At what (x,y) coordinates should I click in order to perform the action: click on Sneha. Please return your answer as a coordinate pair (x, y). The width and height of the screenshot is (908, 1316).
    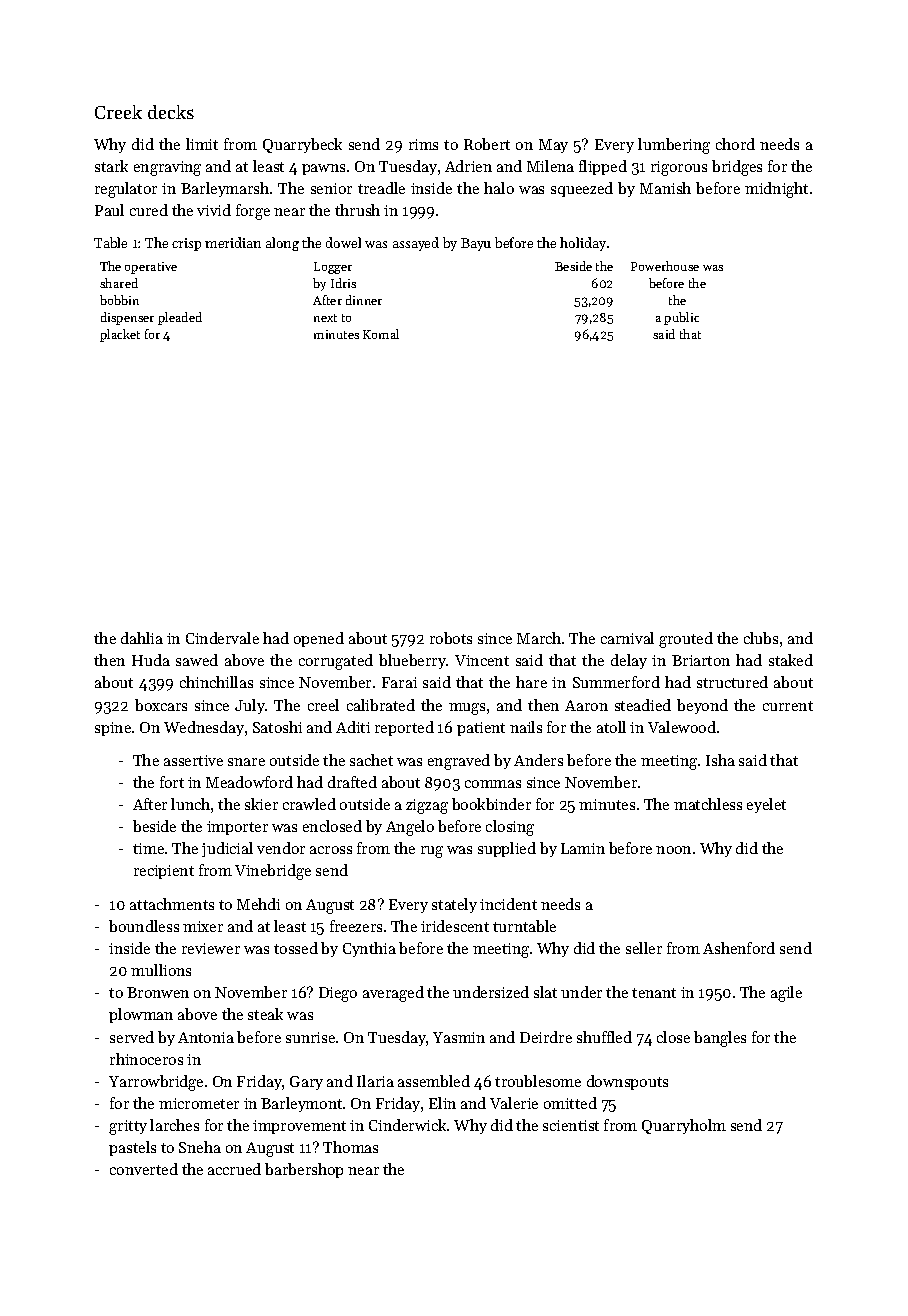
    Looking at the image, I should click on (200, 1147).
